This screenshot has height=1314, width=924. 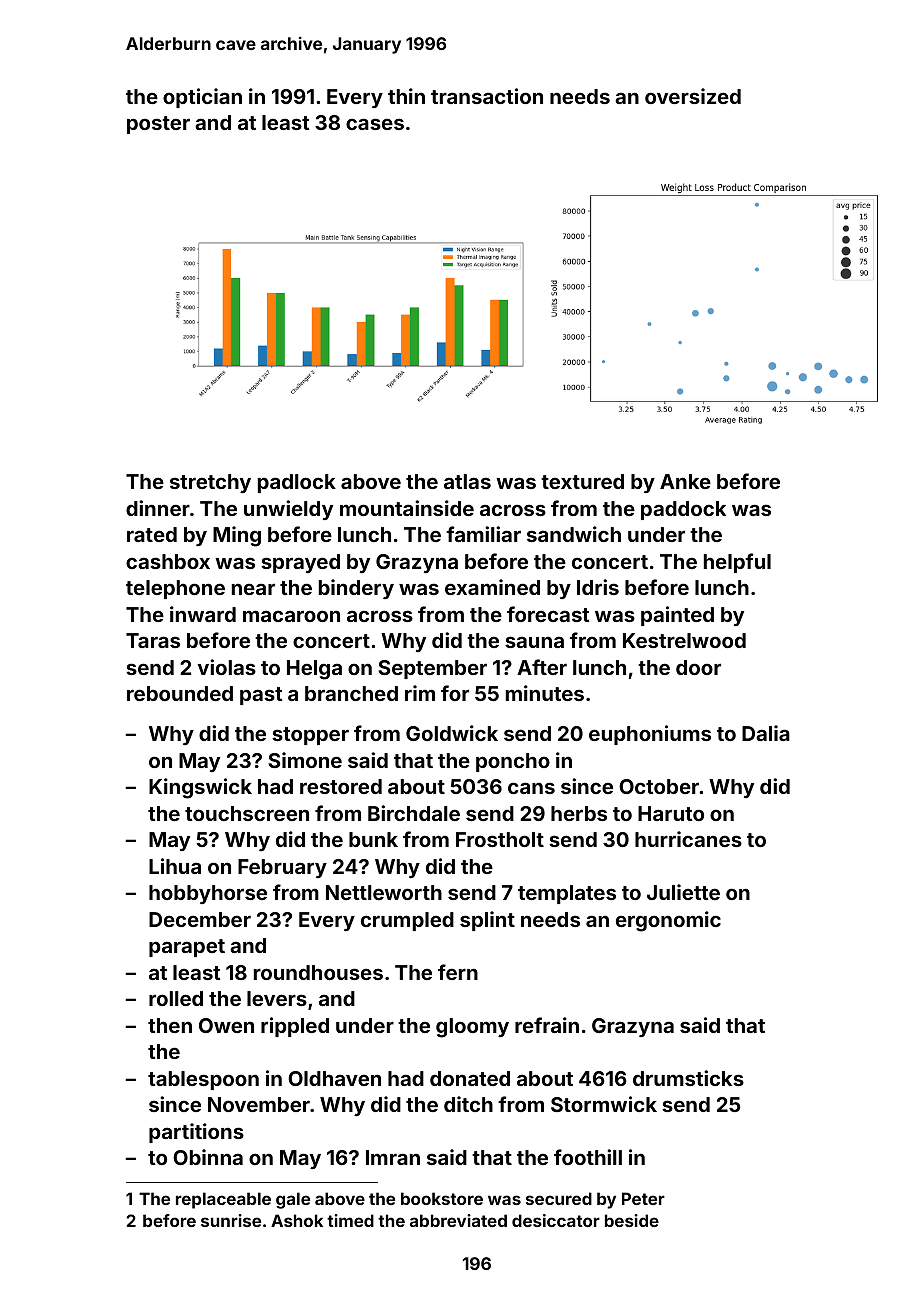 I want to click on poster, so click(x=158, y=125).
